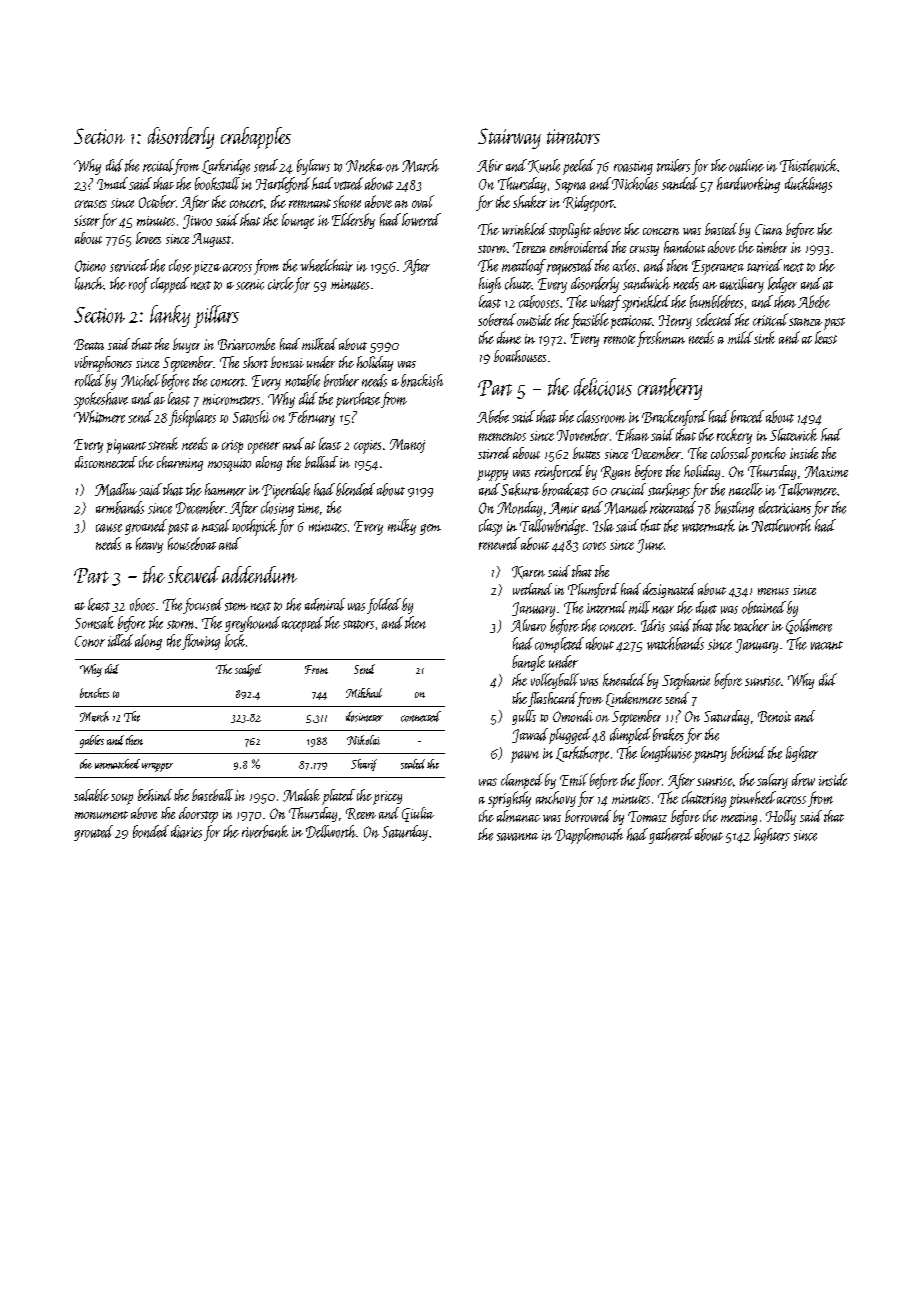 This image has width=924, height=1308. I want to click on crabapples, so click(256, 138).
